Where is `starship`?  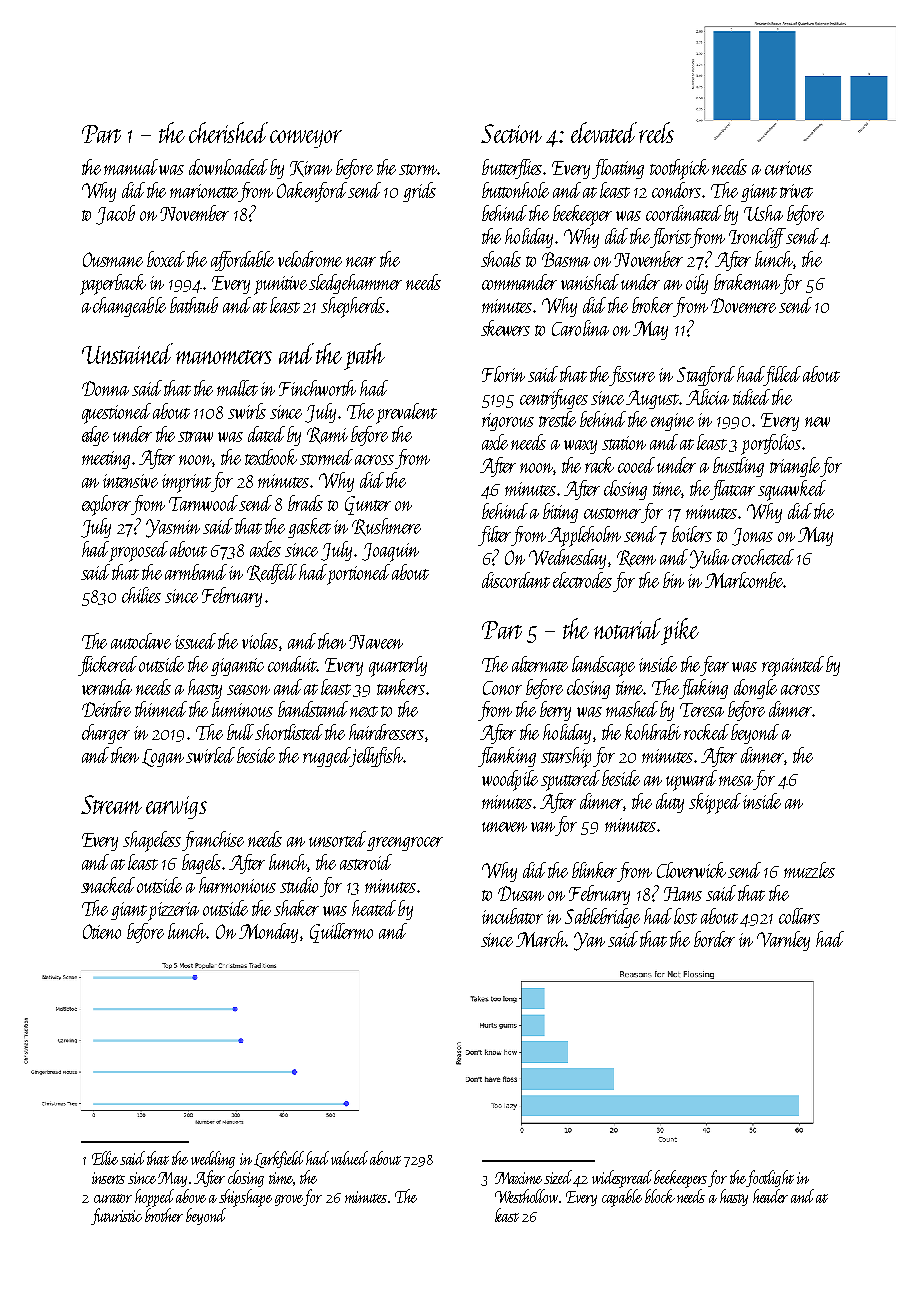 starship is located at coordinates (566, 757).
